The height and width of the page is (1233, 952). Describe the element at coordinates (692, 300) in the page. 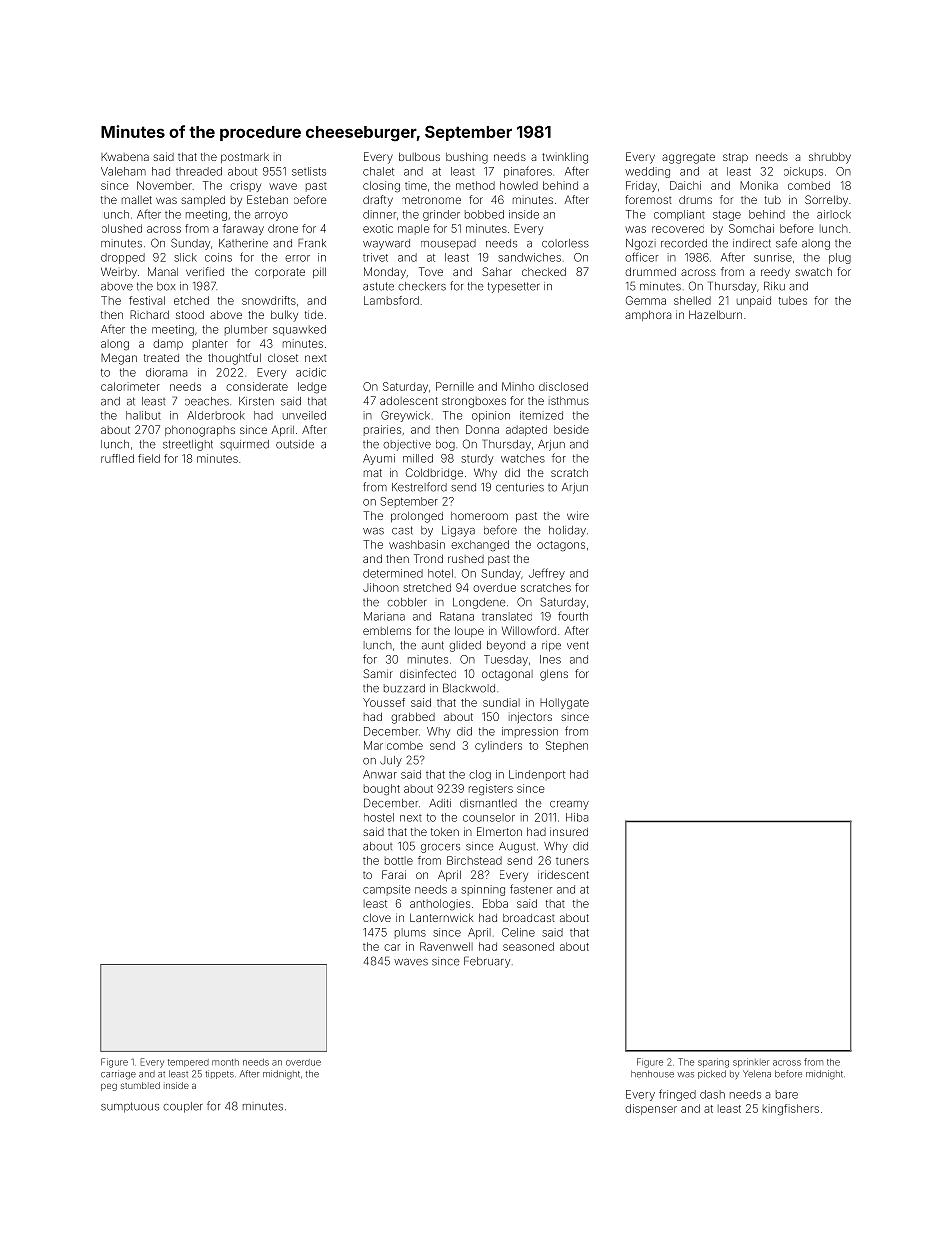

I see `shelled` at that location.
